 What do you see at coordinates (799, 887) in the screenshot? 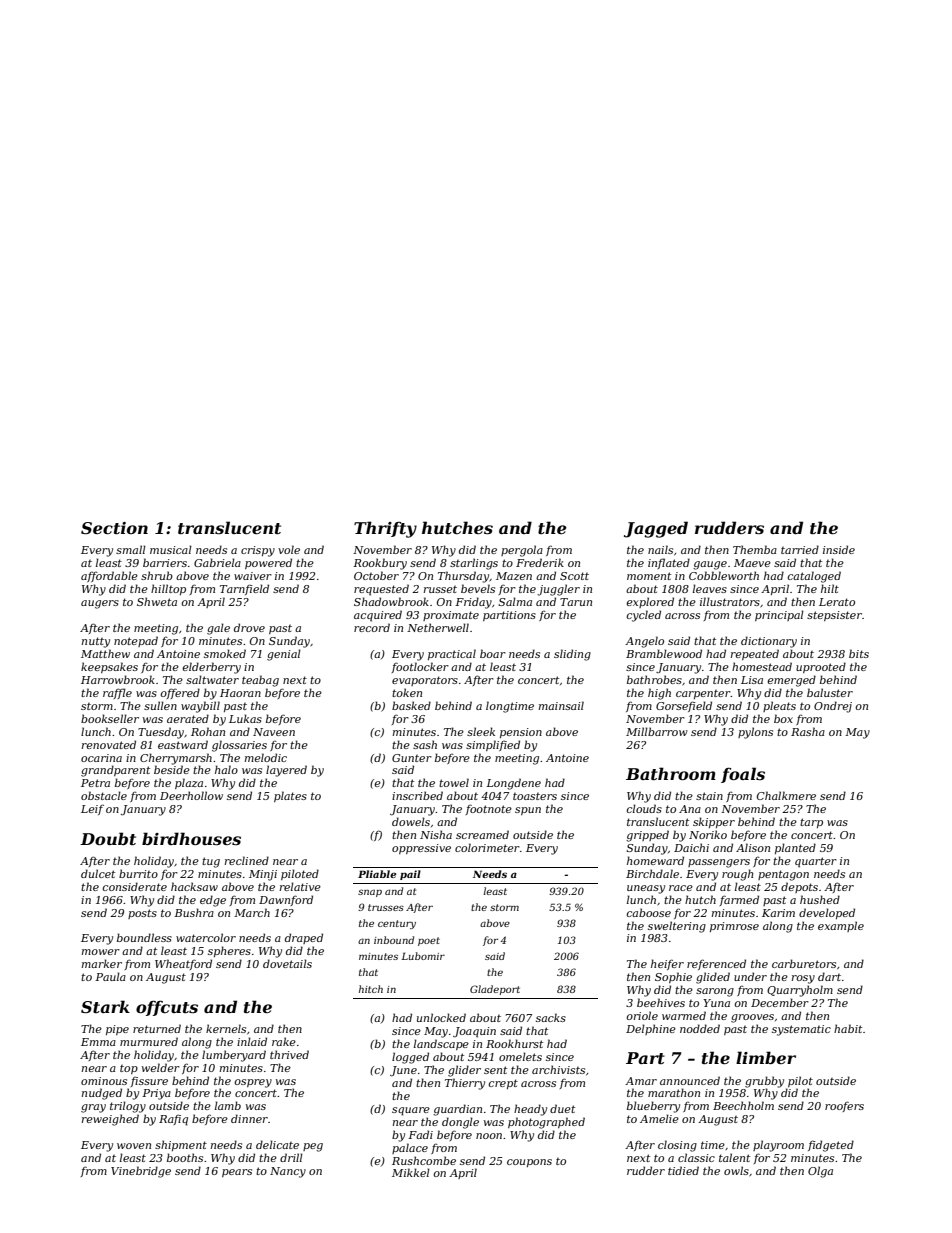
I see `depots` at bounding box center [799, 887].
